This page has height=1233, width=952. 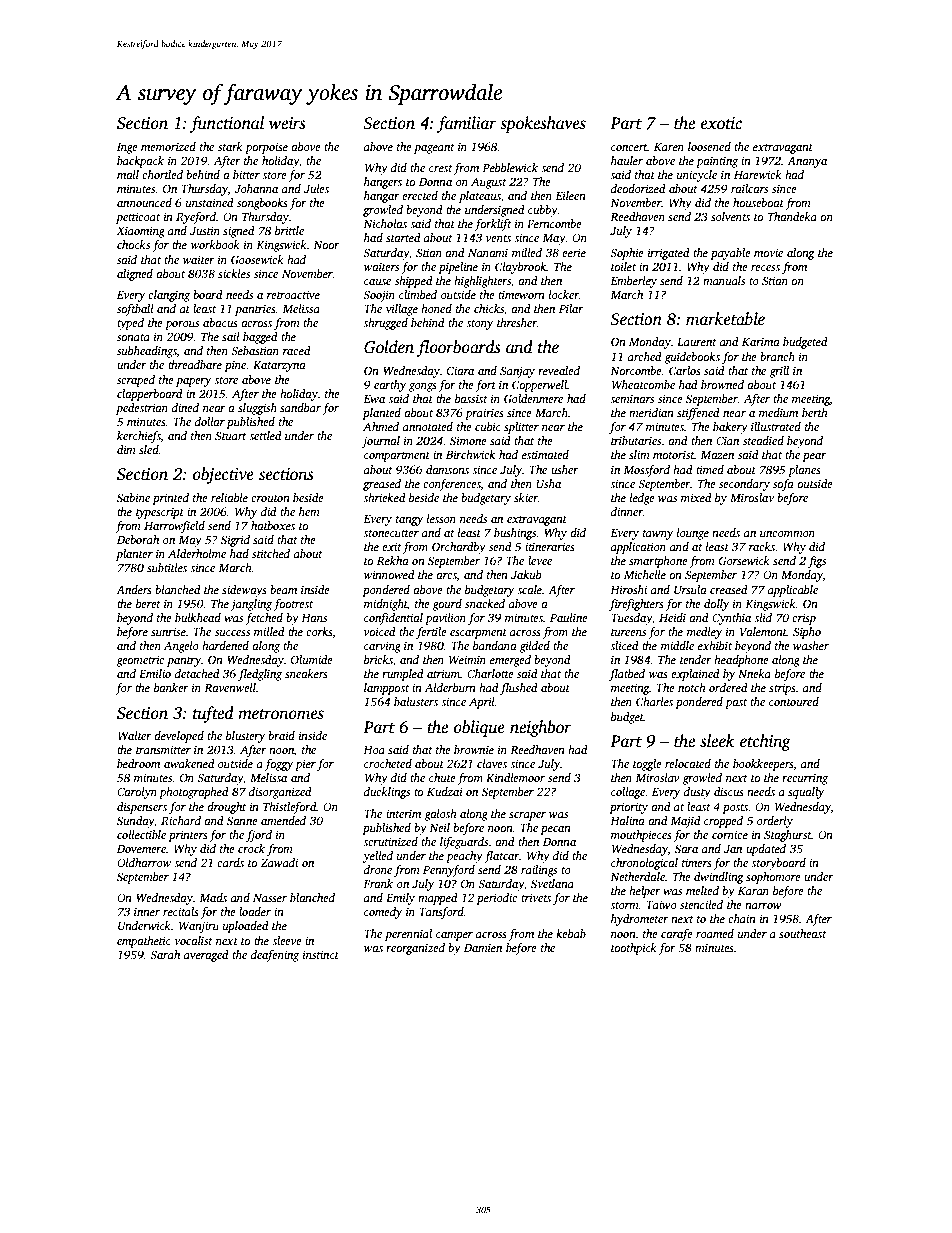 I want to click on toothpick, so click(x=634, y=949).
